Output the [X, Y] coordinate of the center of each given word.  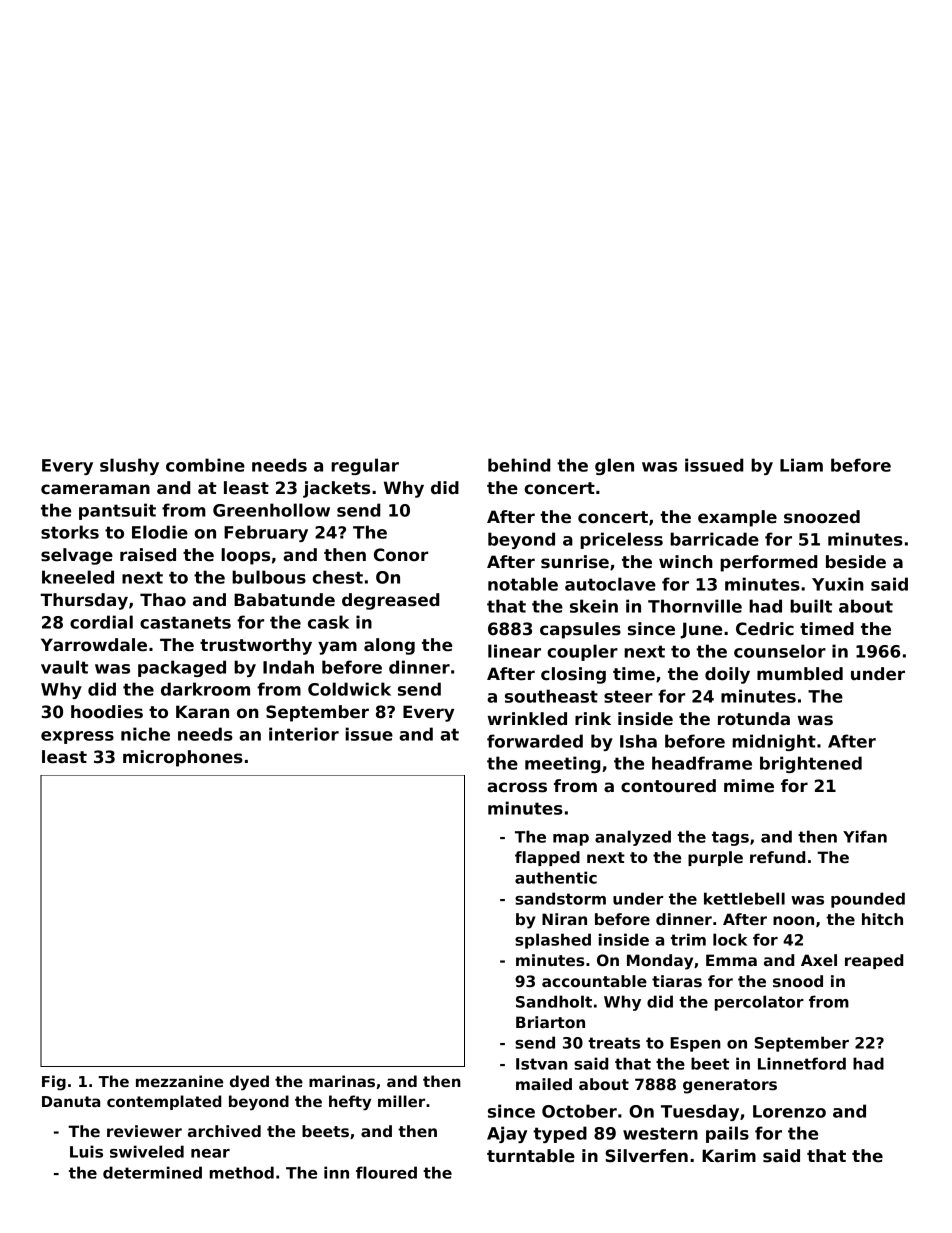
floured [386, 1172]
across [517, 787]
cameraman [95, 489]
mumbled [800, 674]
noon [793, 920]
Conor [401, 555]
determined [152, 1172]
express [77, 737]
